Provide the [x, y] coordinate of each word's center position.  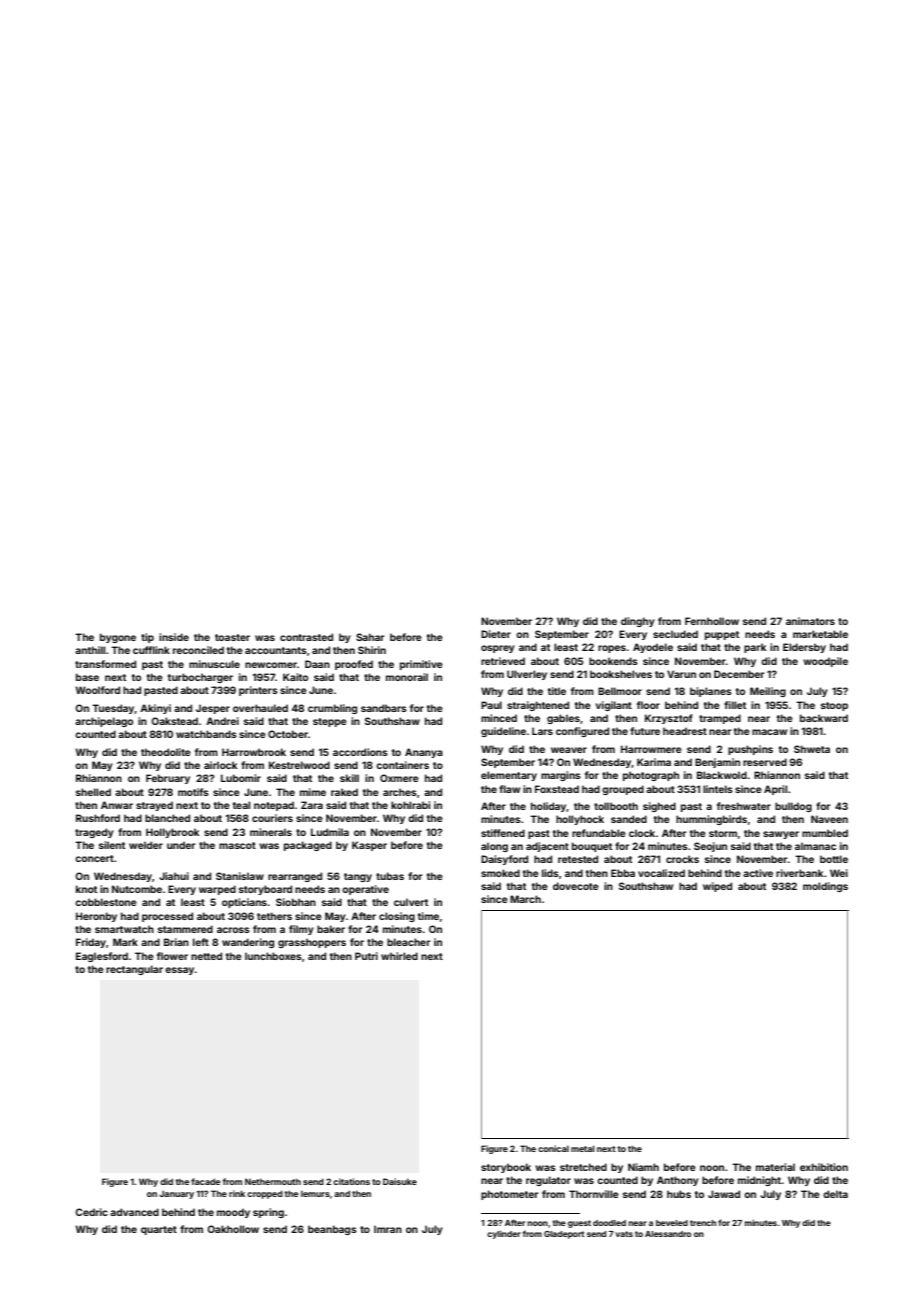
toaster [232, 637]
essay [179, 971]
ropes [612, 649]
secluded [675, 634]
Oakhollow [233, 1229]
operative [365, 890]
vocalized [661, 873]
